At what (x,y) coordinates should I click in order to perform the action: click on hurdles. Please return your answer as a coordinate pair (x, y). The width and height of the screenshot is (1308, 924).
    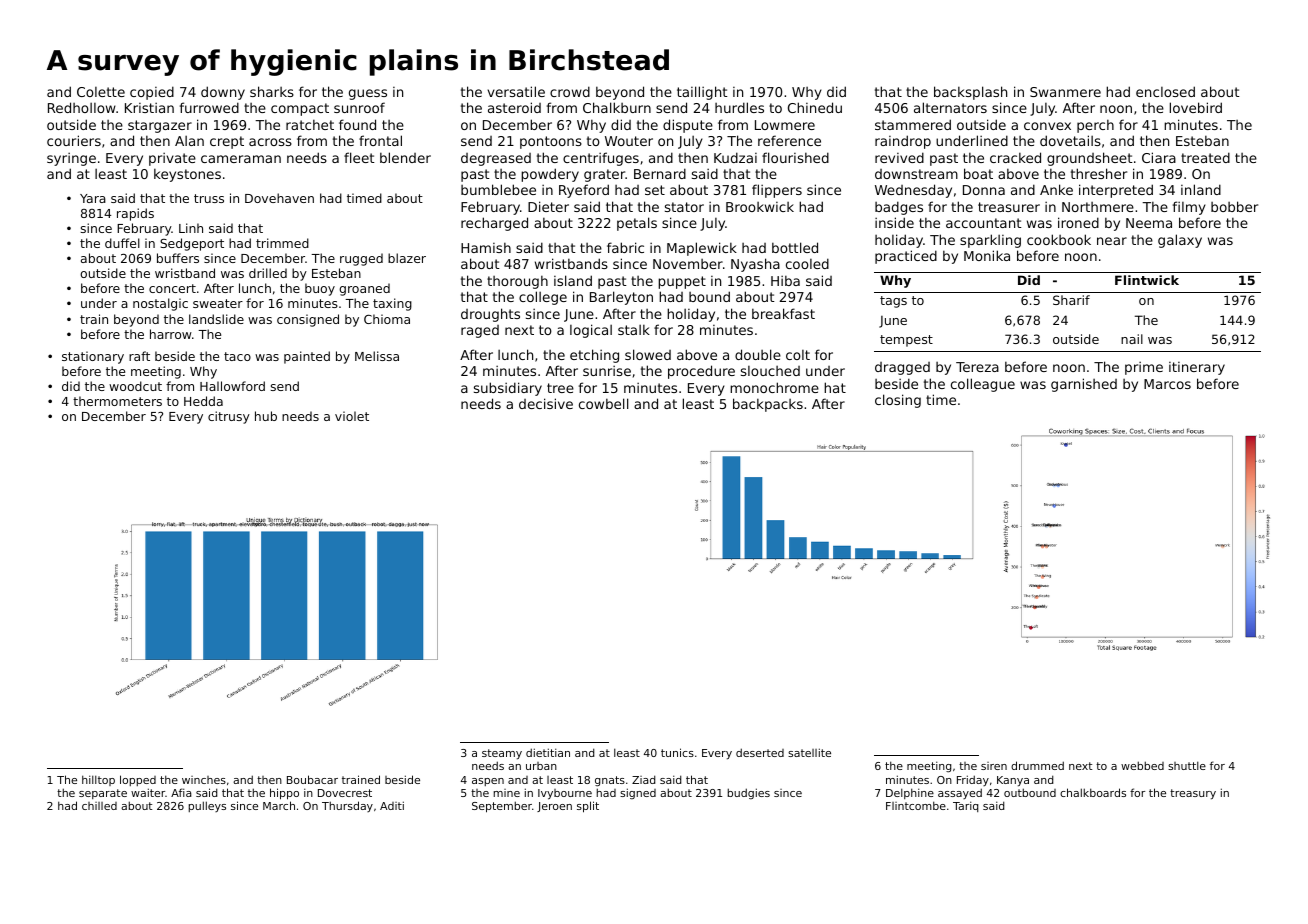
    Looking at the image, I should click on (739, 107).
